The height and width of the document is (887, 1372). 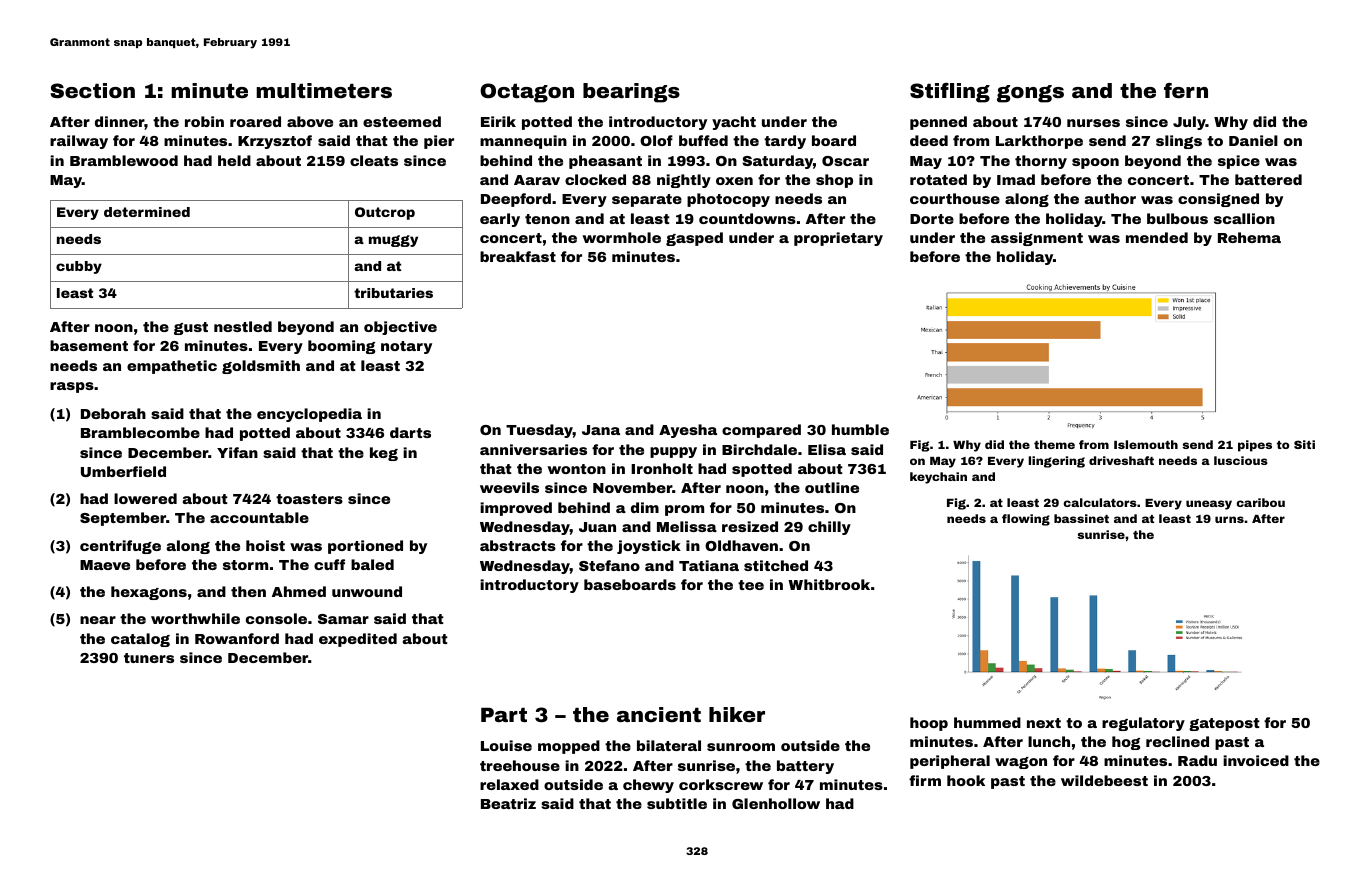 I want to click on Beatriz, so click(x=508, y=803).
